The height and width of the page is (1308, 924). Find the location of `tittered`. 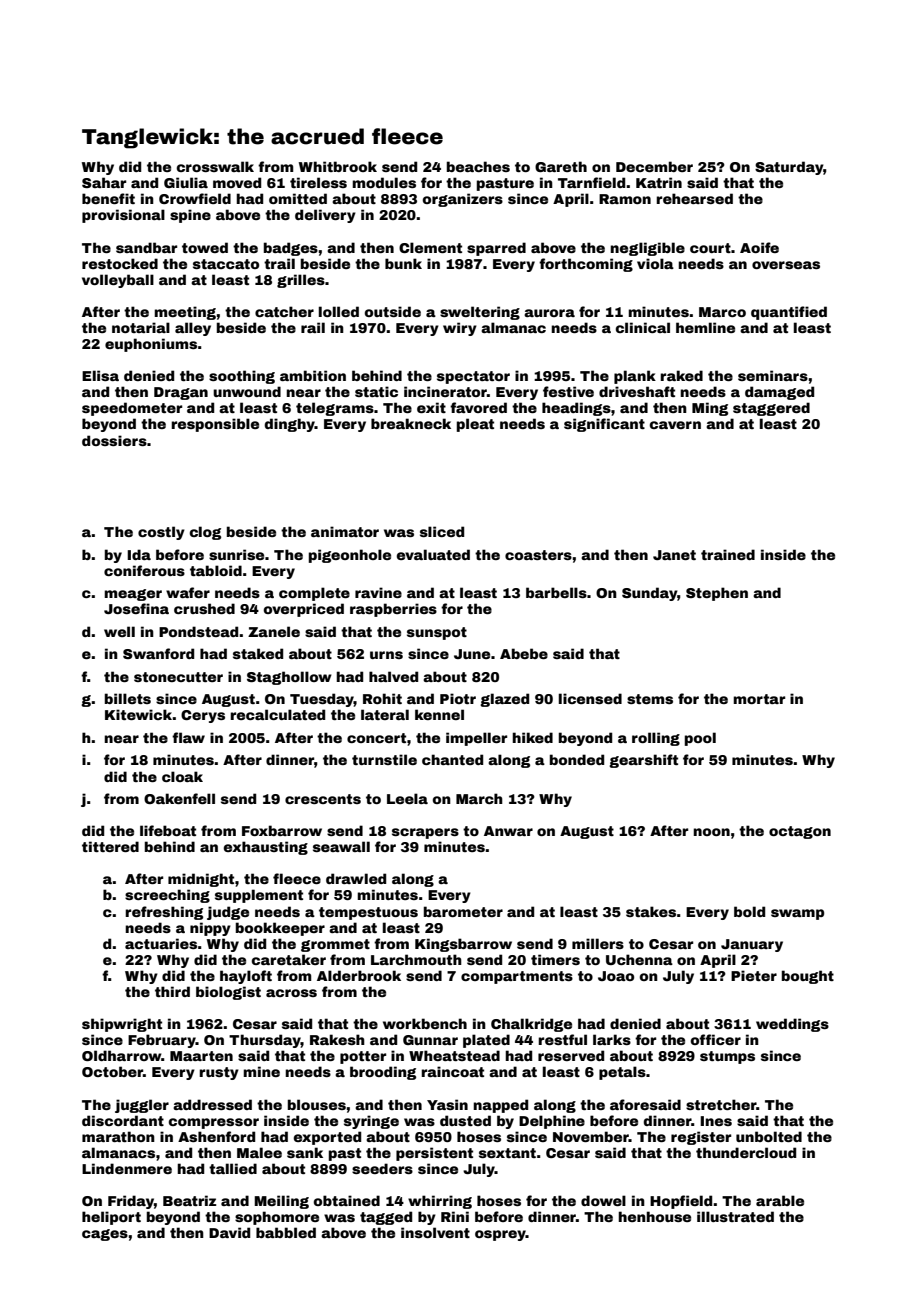

tittered is located at coordinates (110, 846).
